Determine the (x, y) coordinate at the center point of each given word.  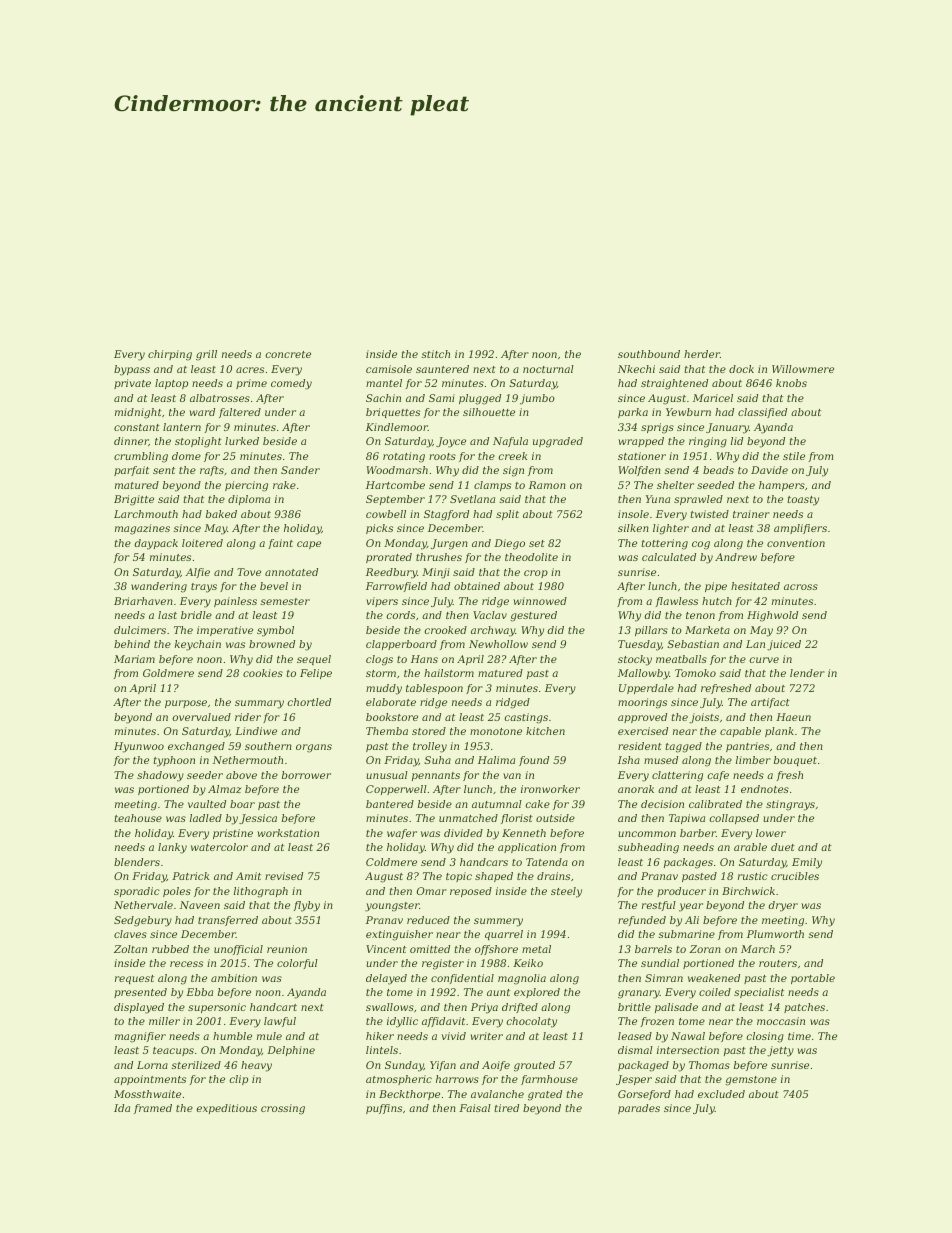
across (801, 587)
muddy (384, 689)
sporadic (137, 892)
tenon (700, 615)
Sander (300, 470)
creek (513, 456)
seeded (715, 485)
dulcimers (140, 630)
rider (248, 717)
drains (553, 876)
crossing (283, 1109)
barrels (653, 949)
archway (493, 631)
